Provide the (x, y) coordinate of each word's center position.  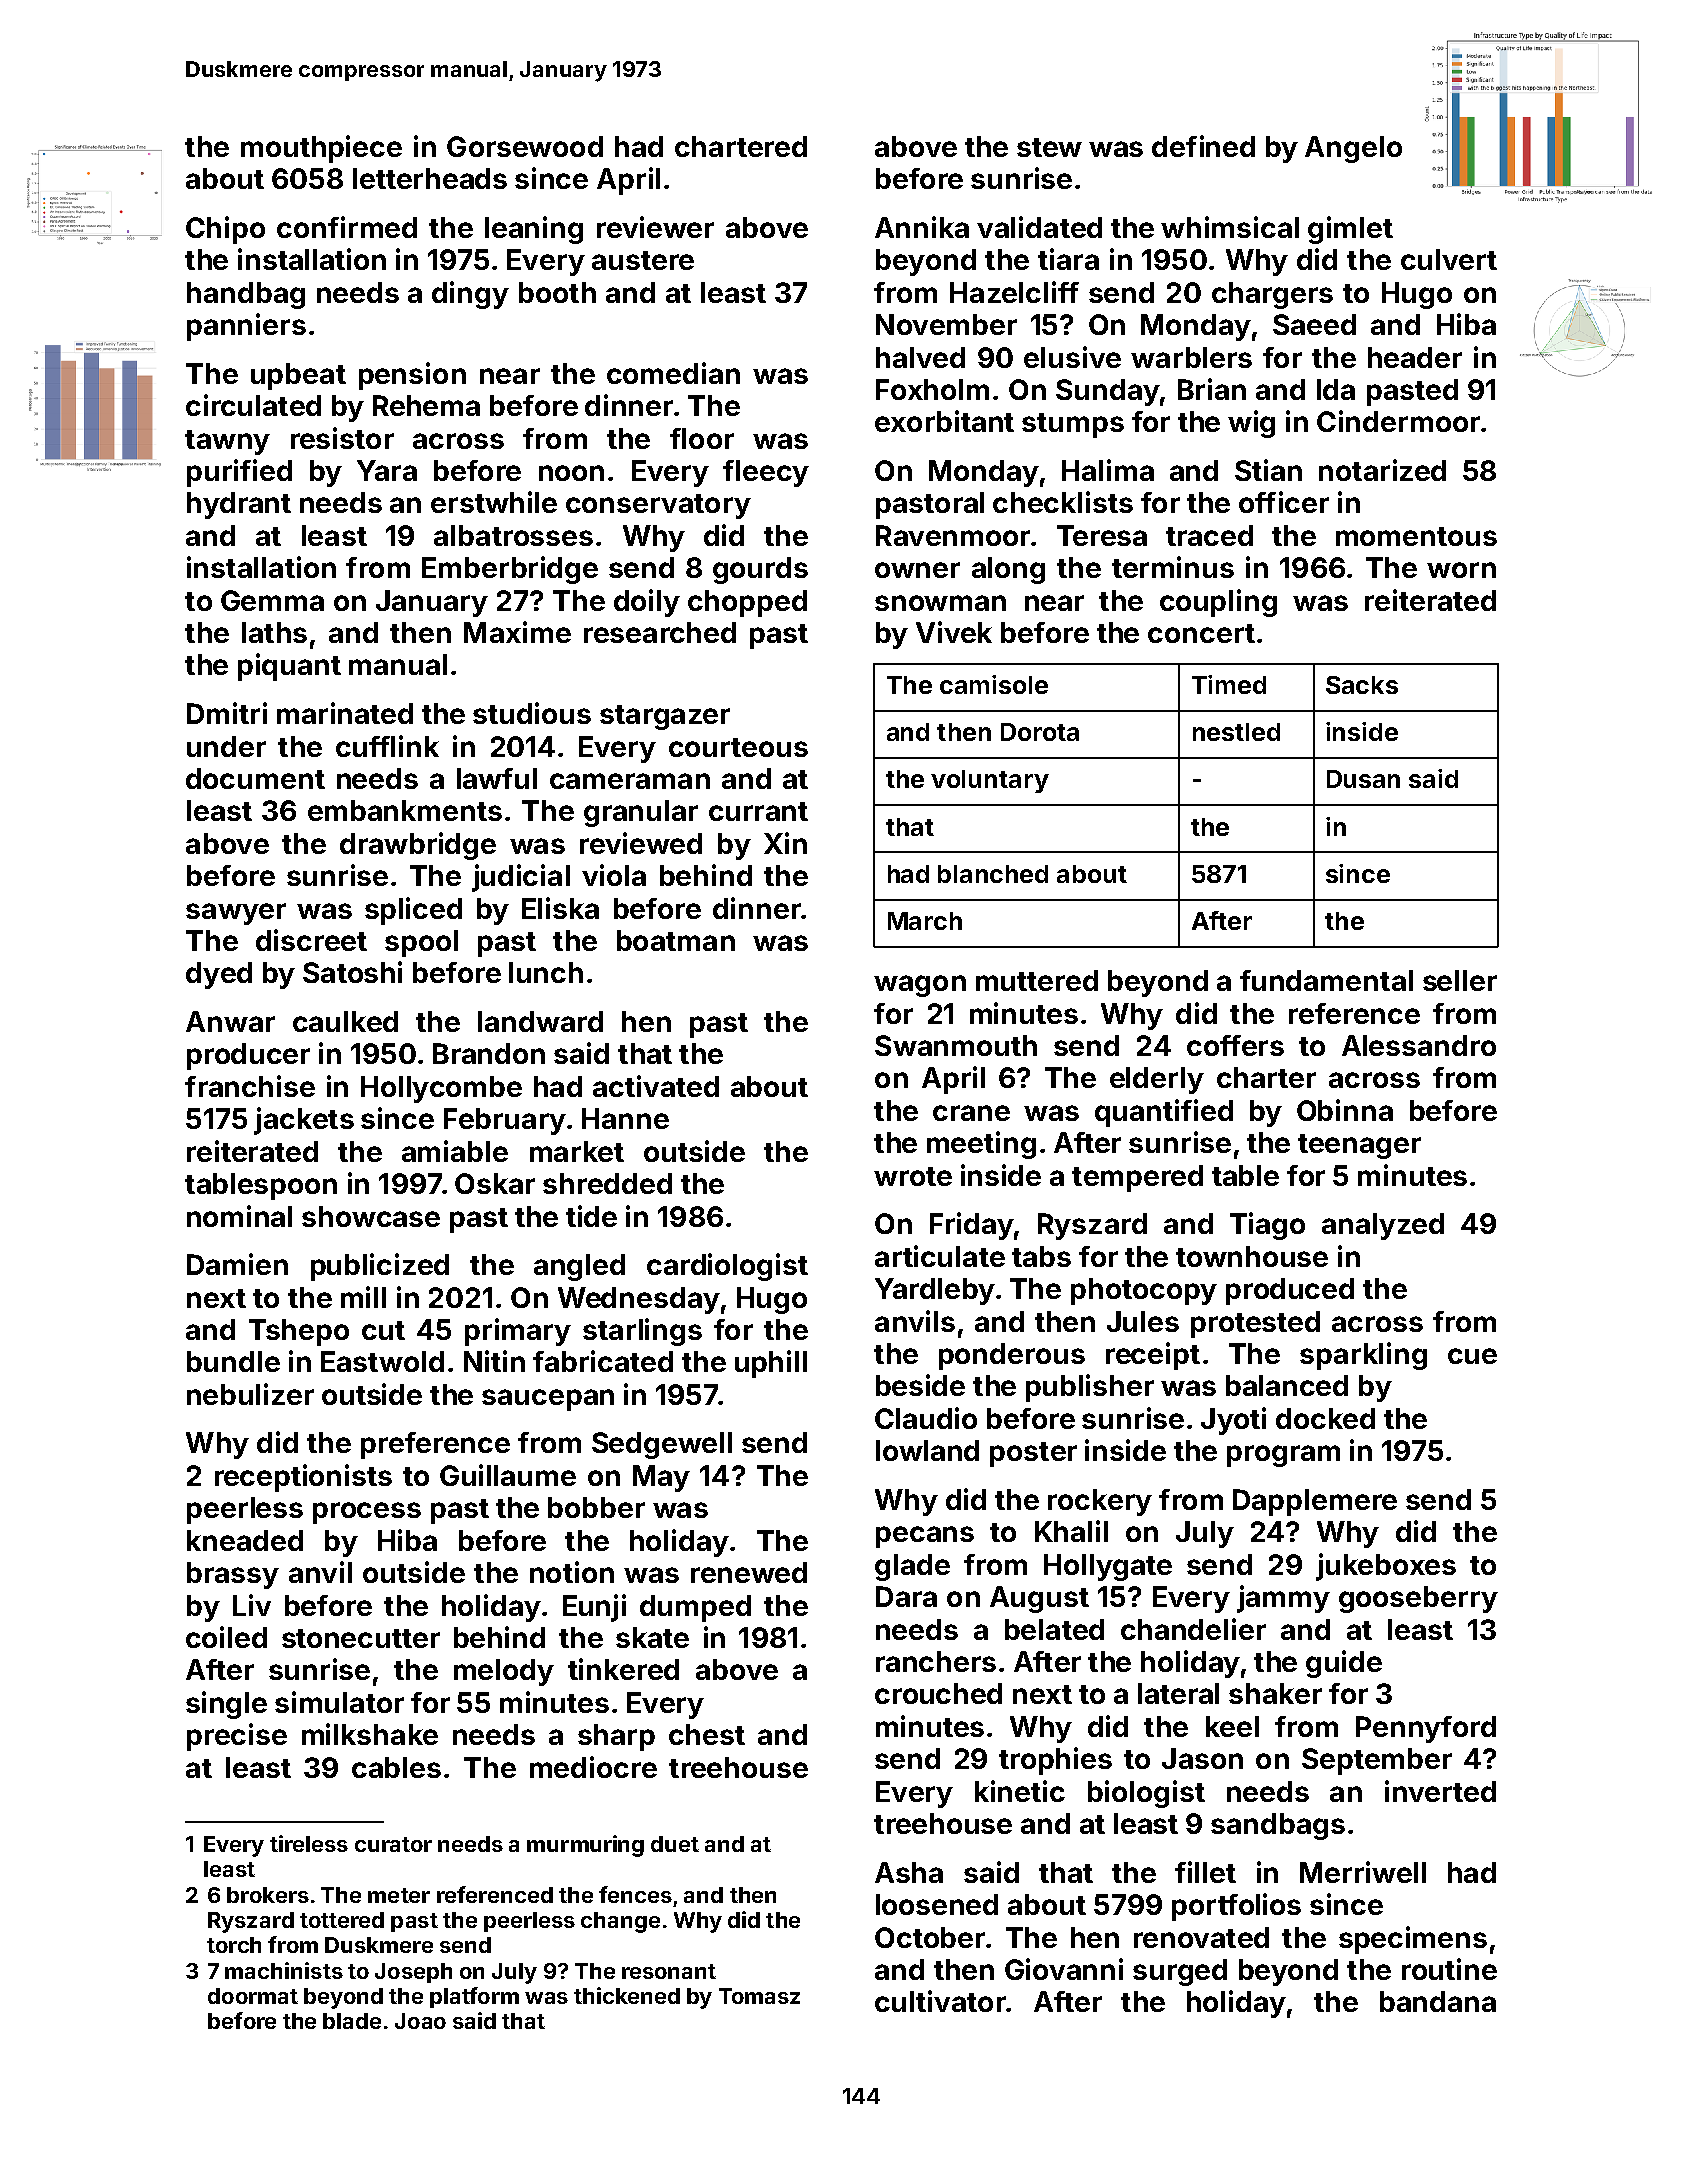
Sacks (1362, 685)
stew (1049, 147)
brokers (268, 1895)
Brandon (489, 1053)
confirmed (347, 227)
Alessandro (1419, 1045)
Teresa (1102, 535)
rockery (1100, 1502)
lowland (927, 1450)
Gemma (272, 600)
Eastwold (382, 1361)
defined (1203, 146)
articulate (940, 1256)
